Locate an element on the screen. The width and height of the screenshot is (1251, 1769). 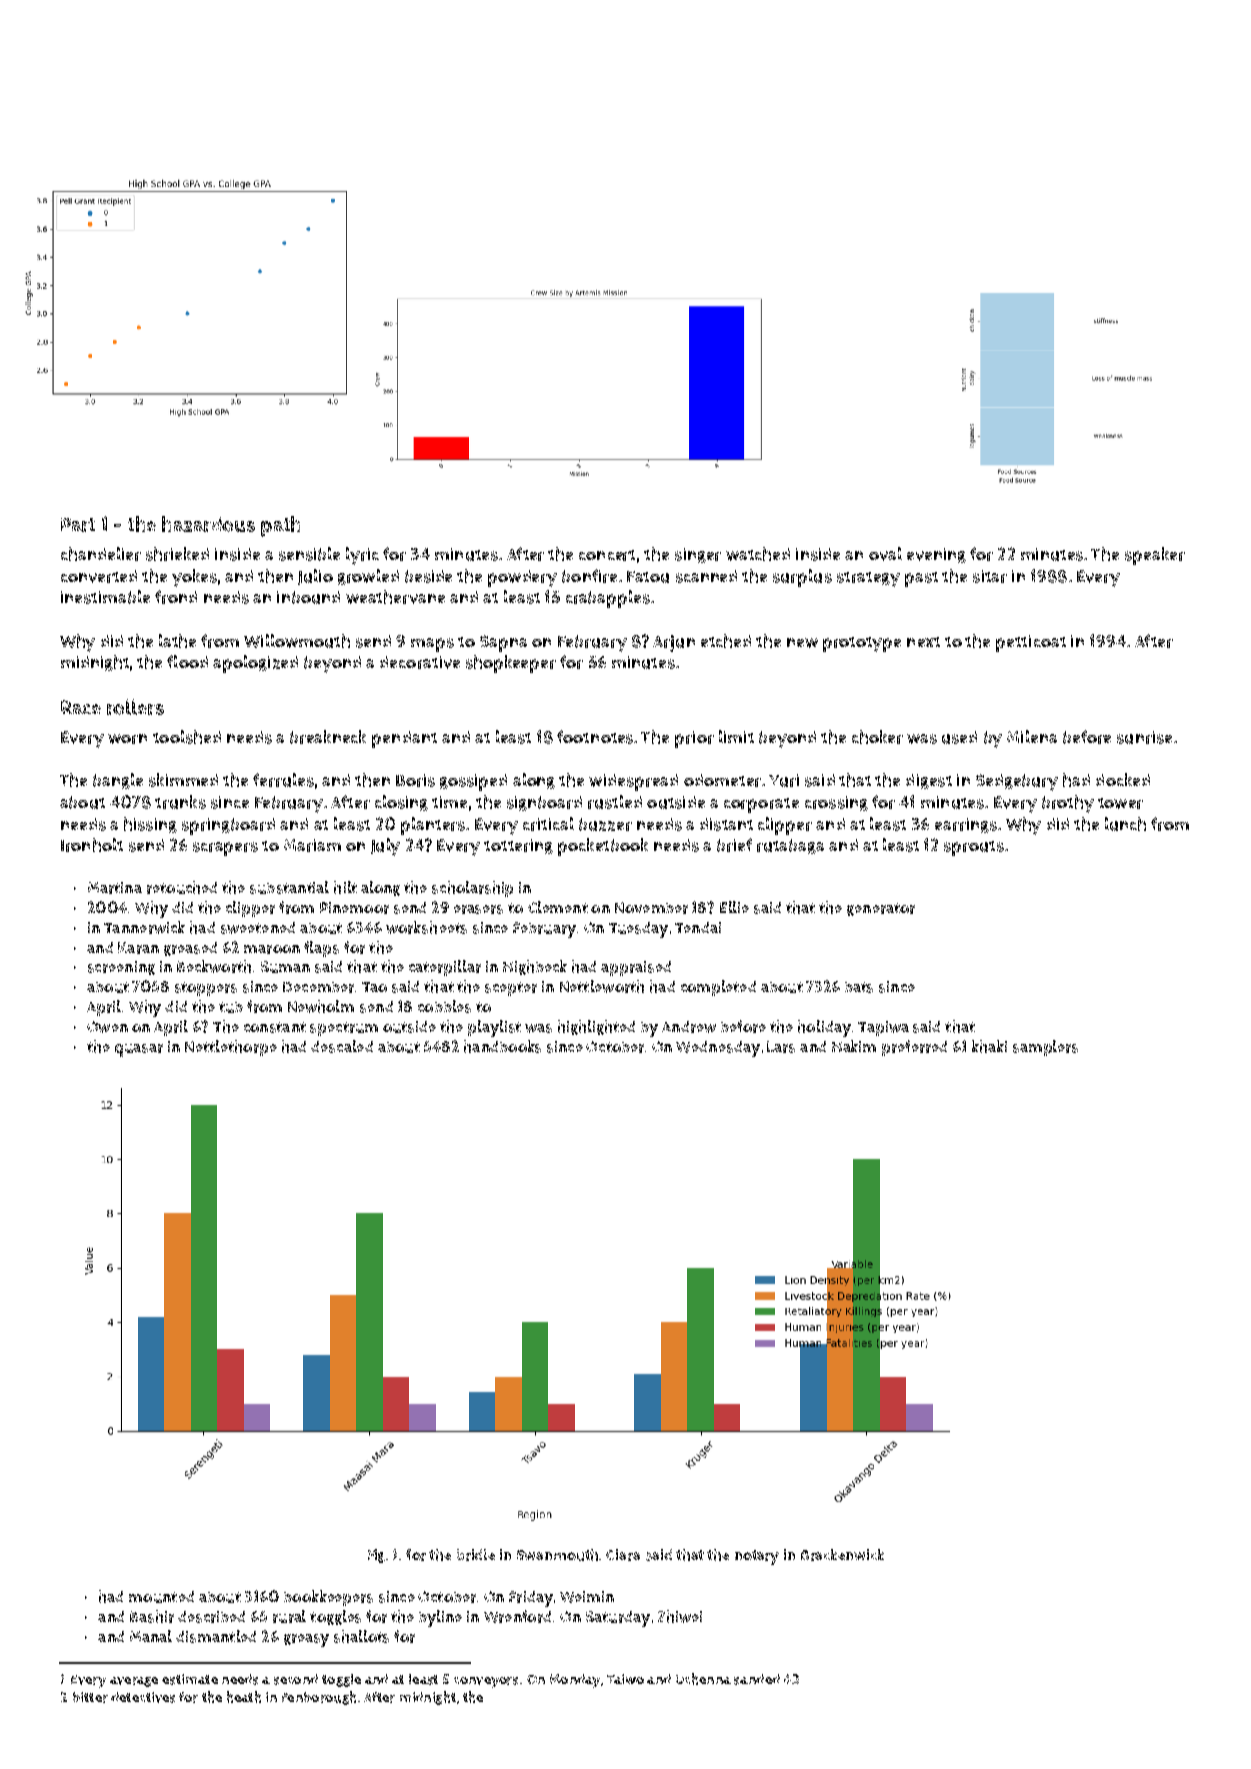
Wrenford is located at coordinates (517, 1616).
